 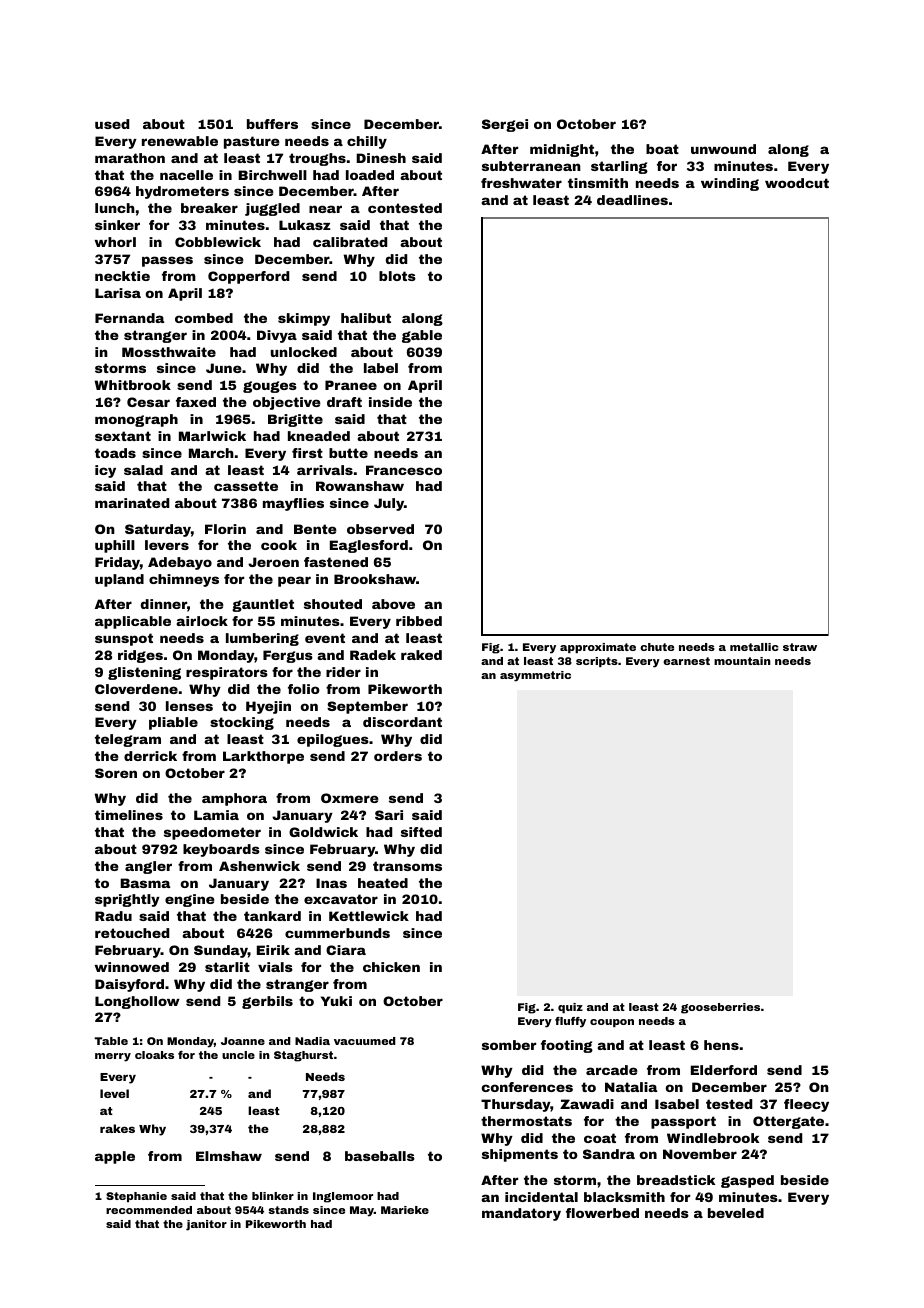 I want to click on mountain, so click(x=742, y=661).
